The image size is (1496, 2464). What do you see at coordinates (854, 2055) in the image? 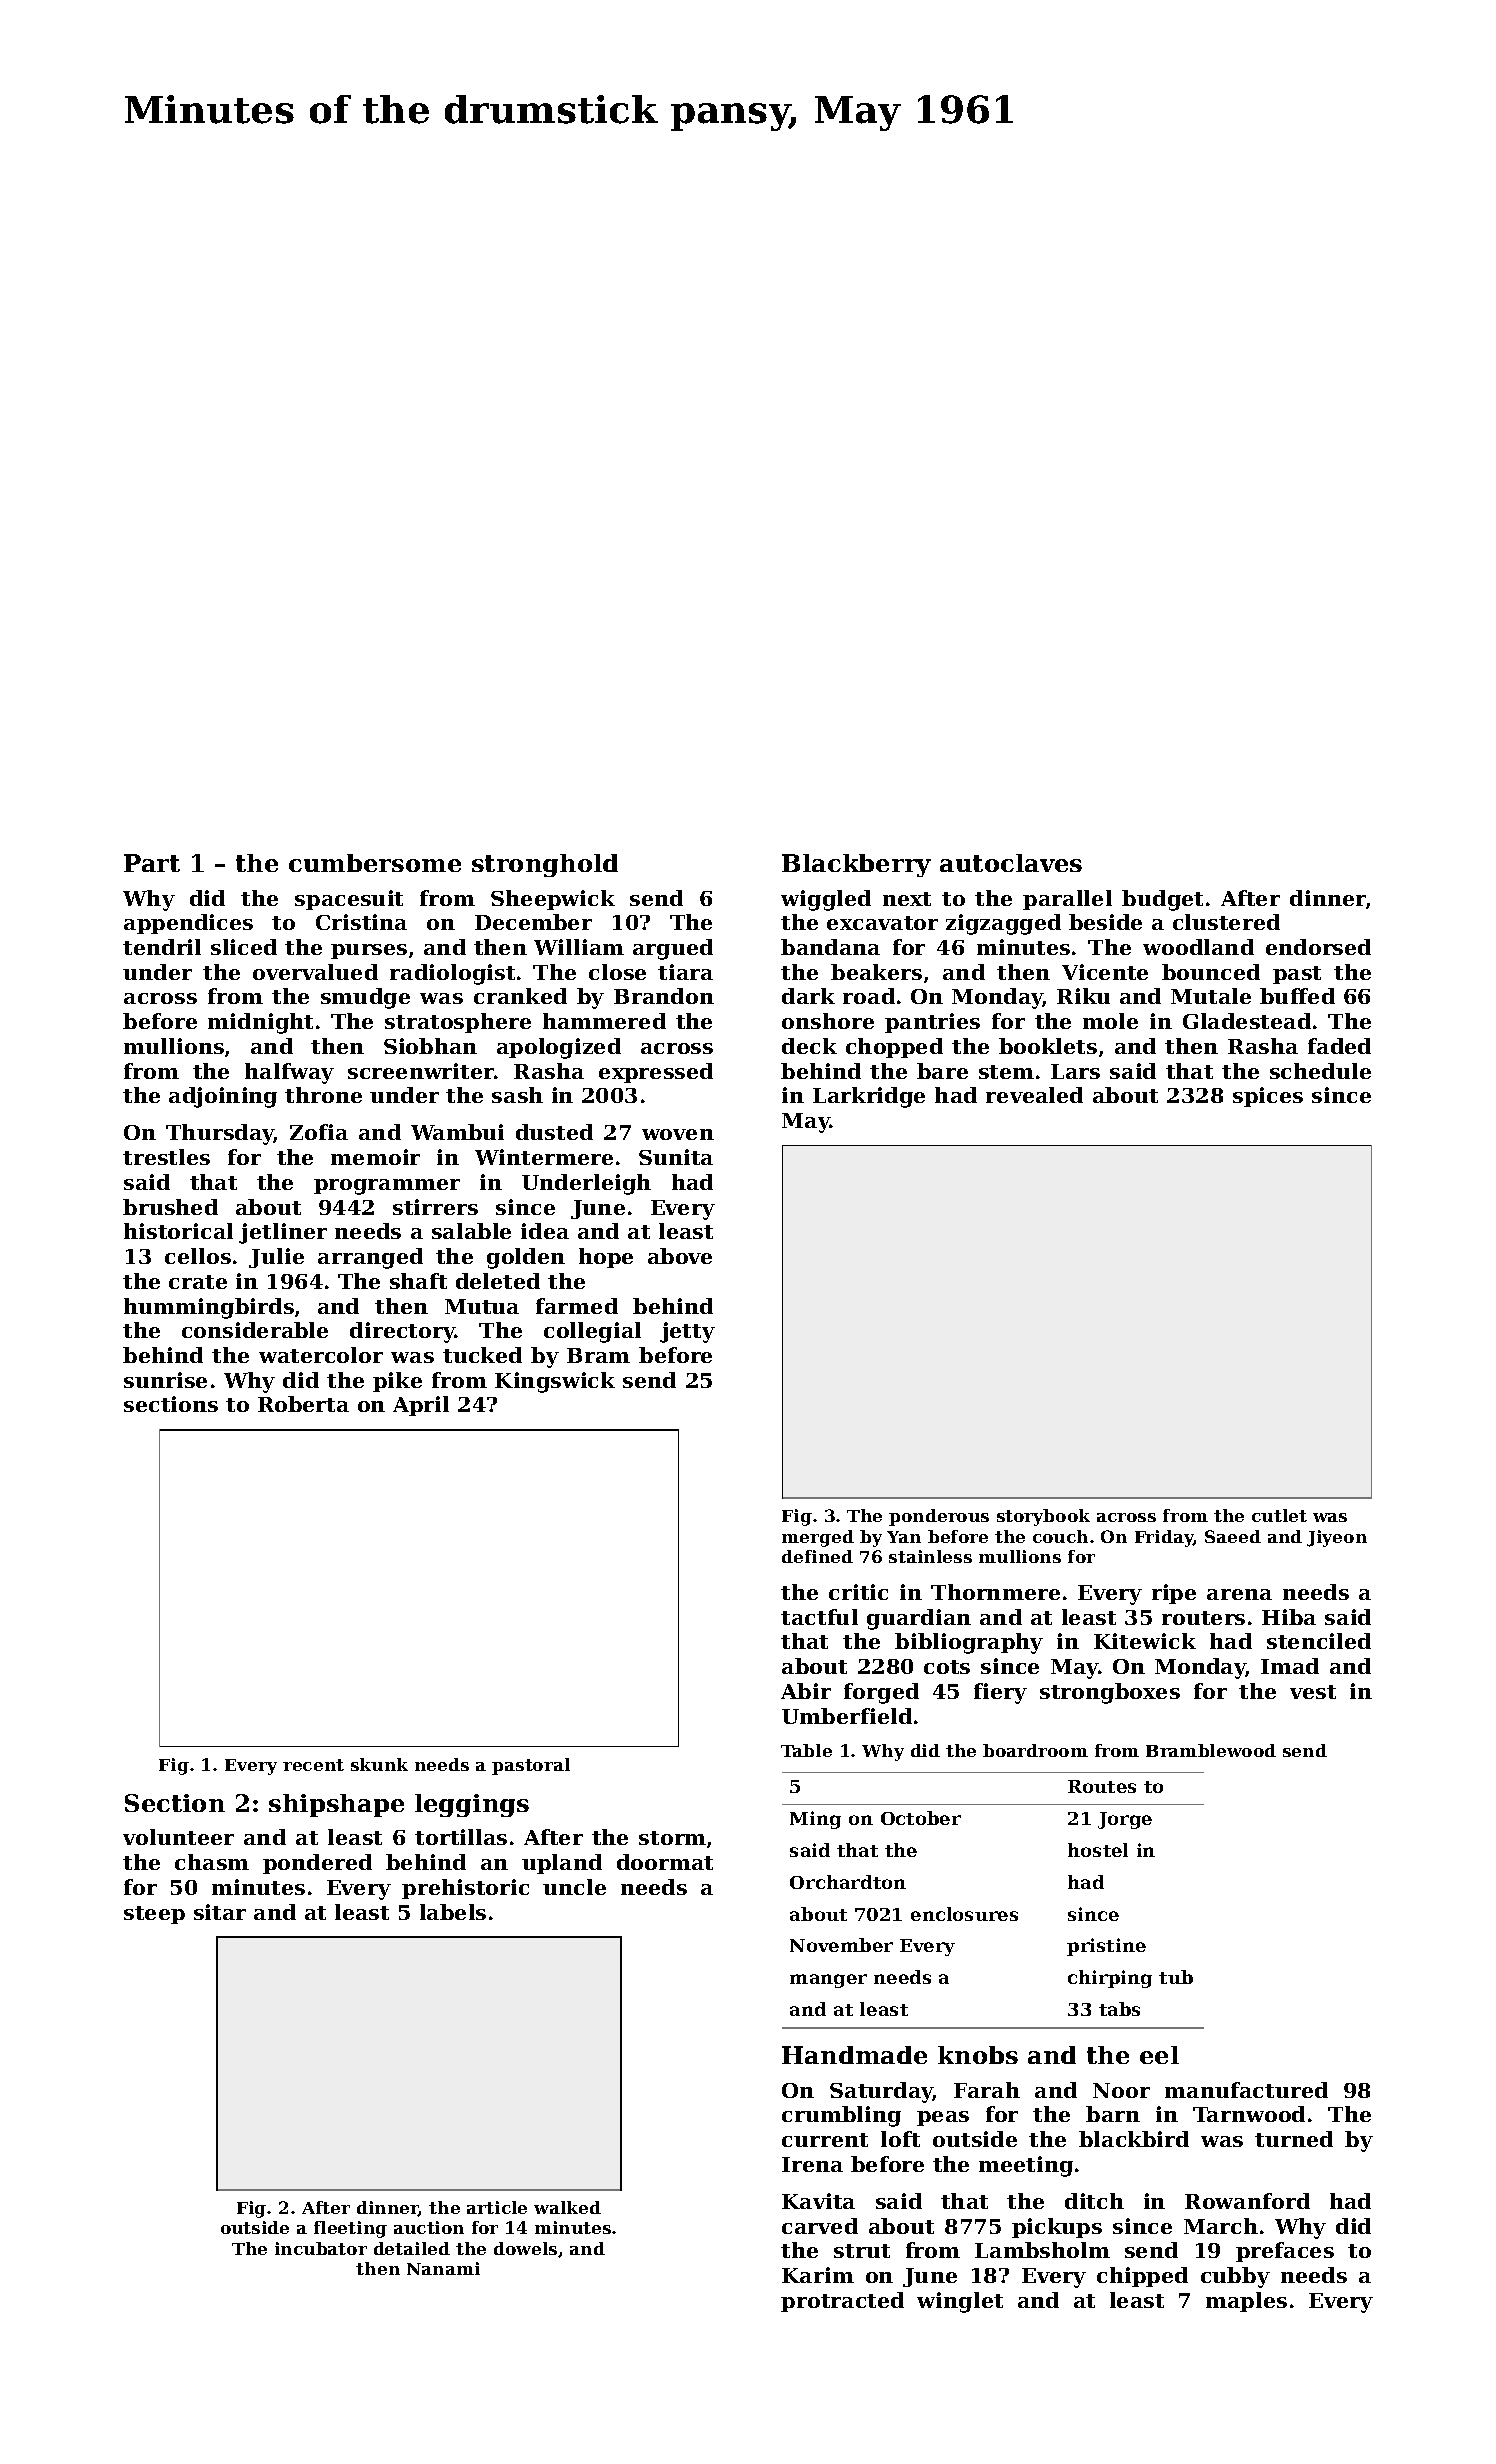
I see `Handmade` at bounding box center [854, 2055].
